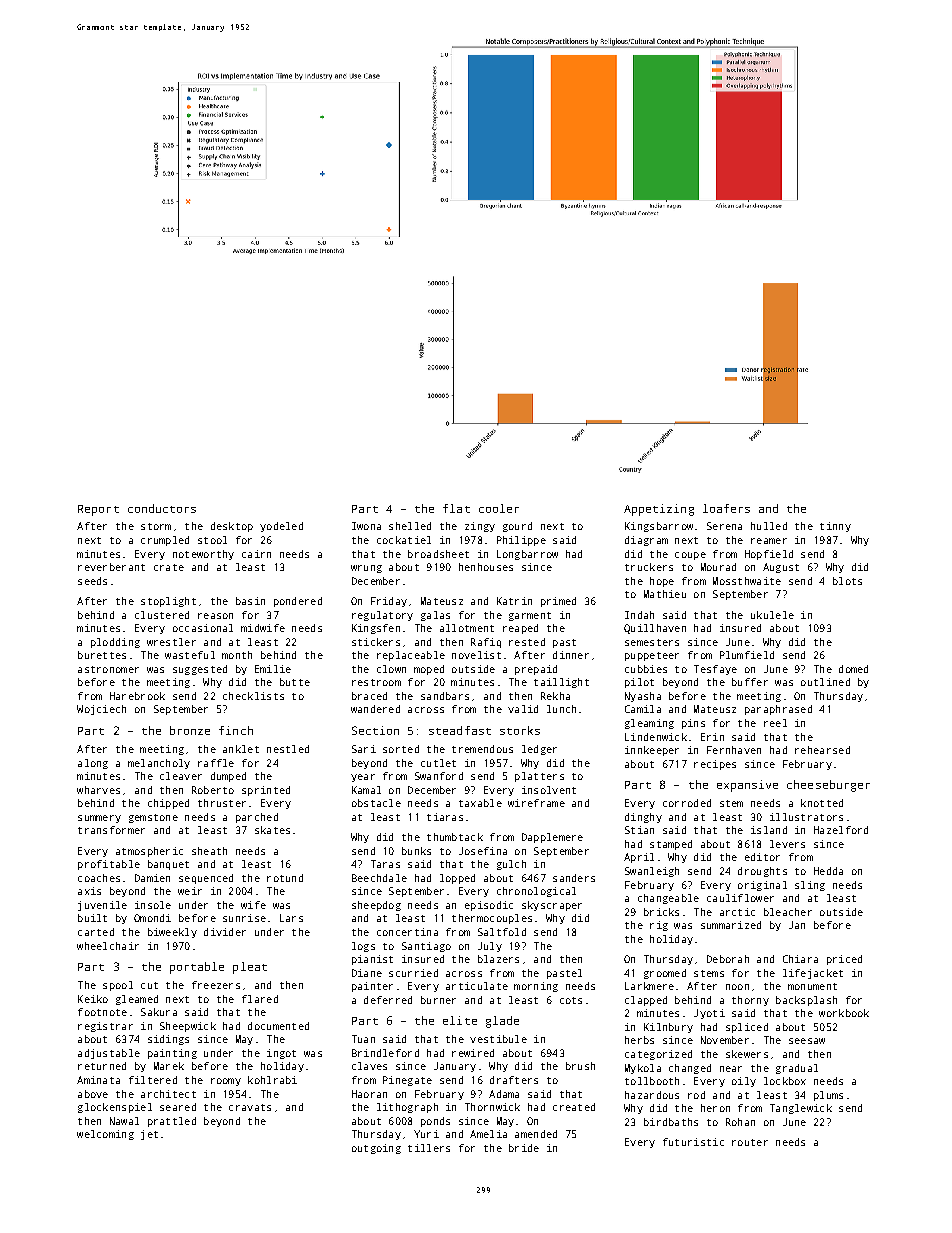 The image size is (952, 1233). What do you see at coordinates (715, 670) in the document?
I see `Tesfaye` at bounding box center [715, 670].
